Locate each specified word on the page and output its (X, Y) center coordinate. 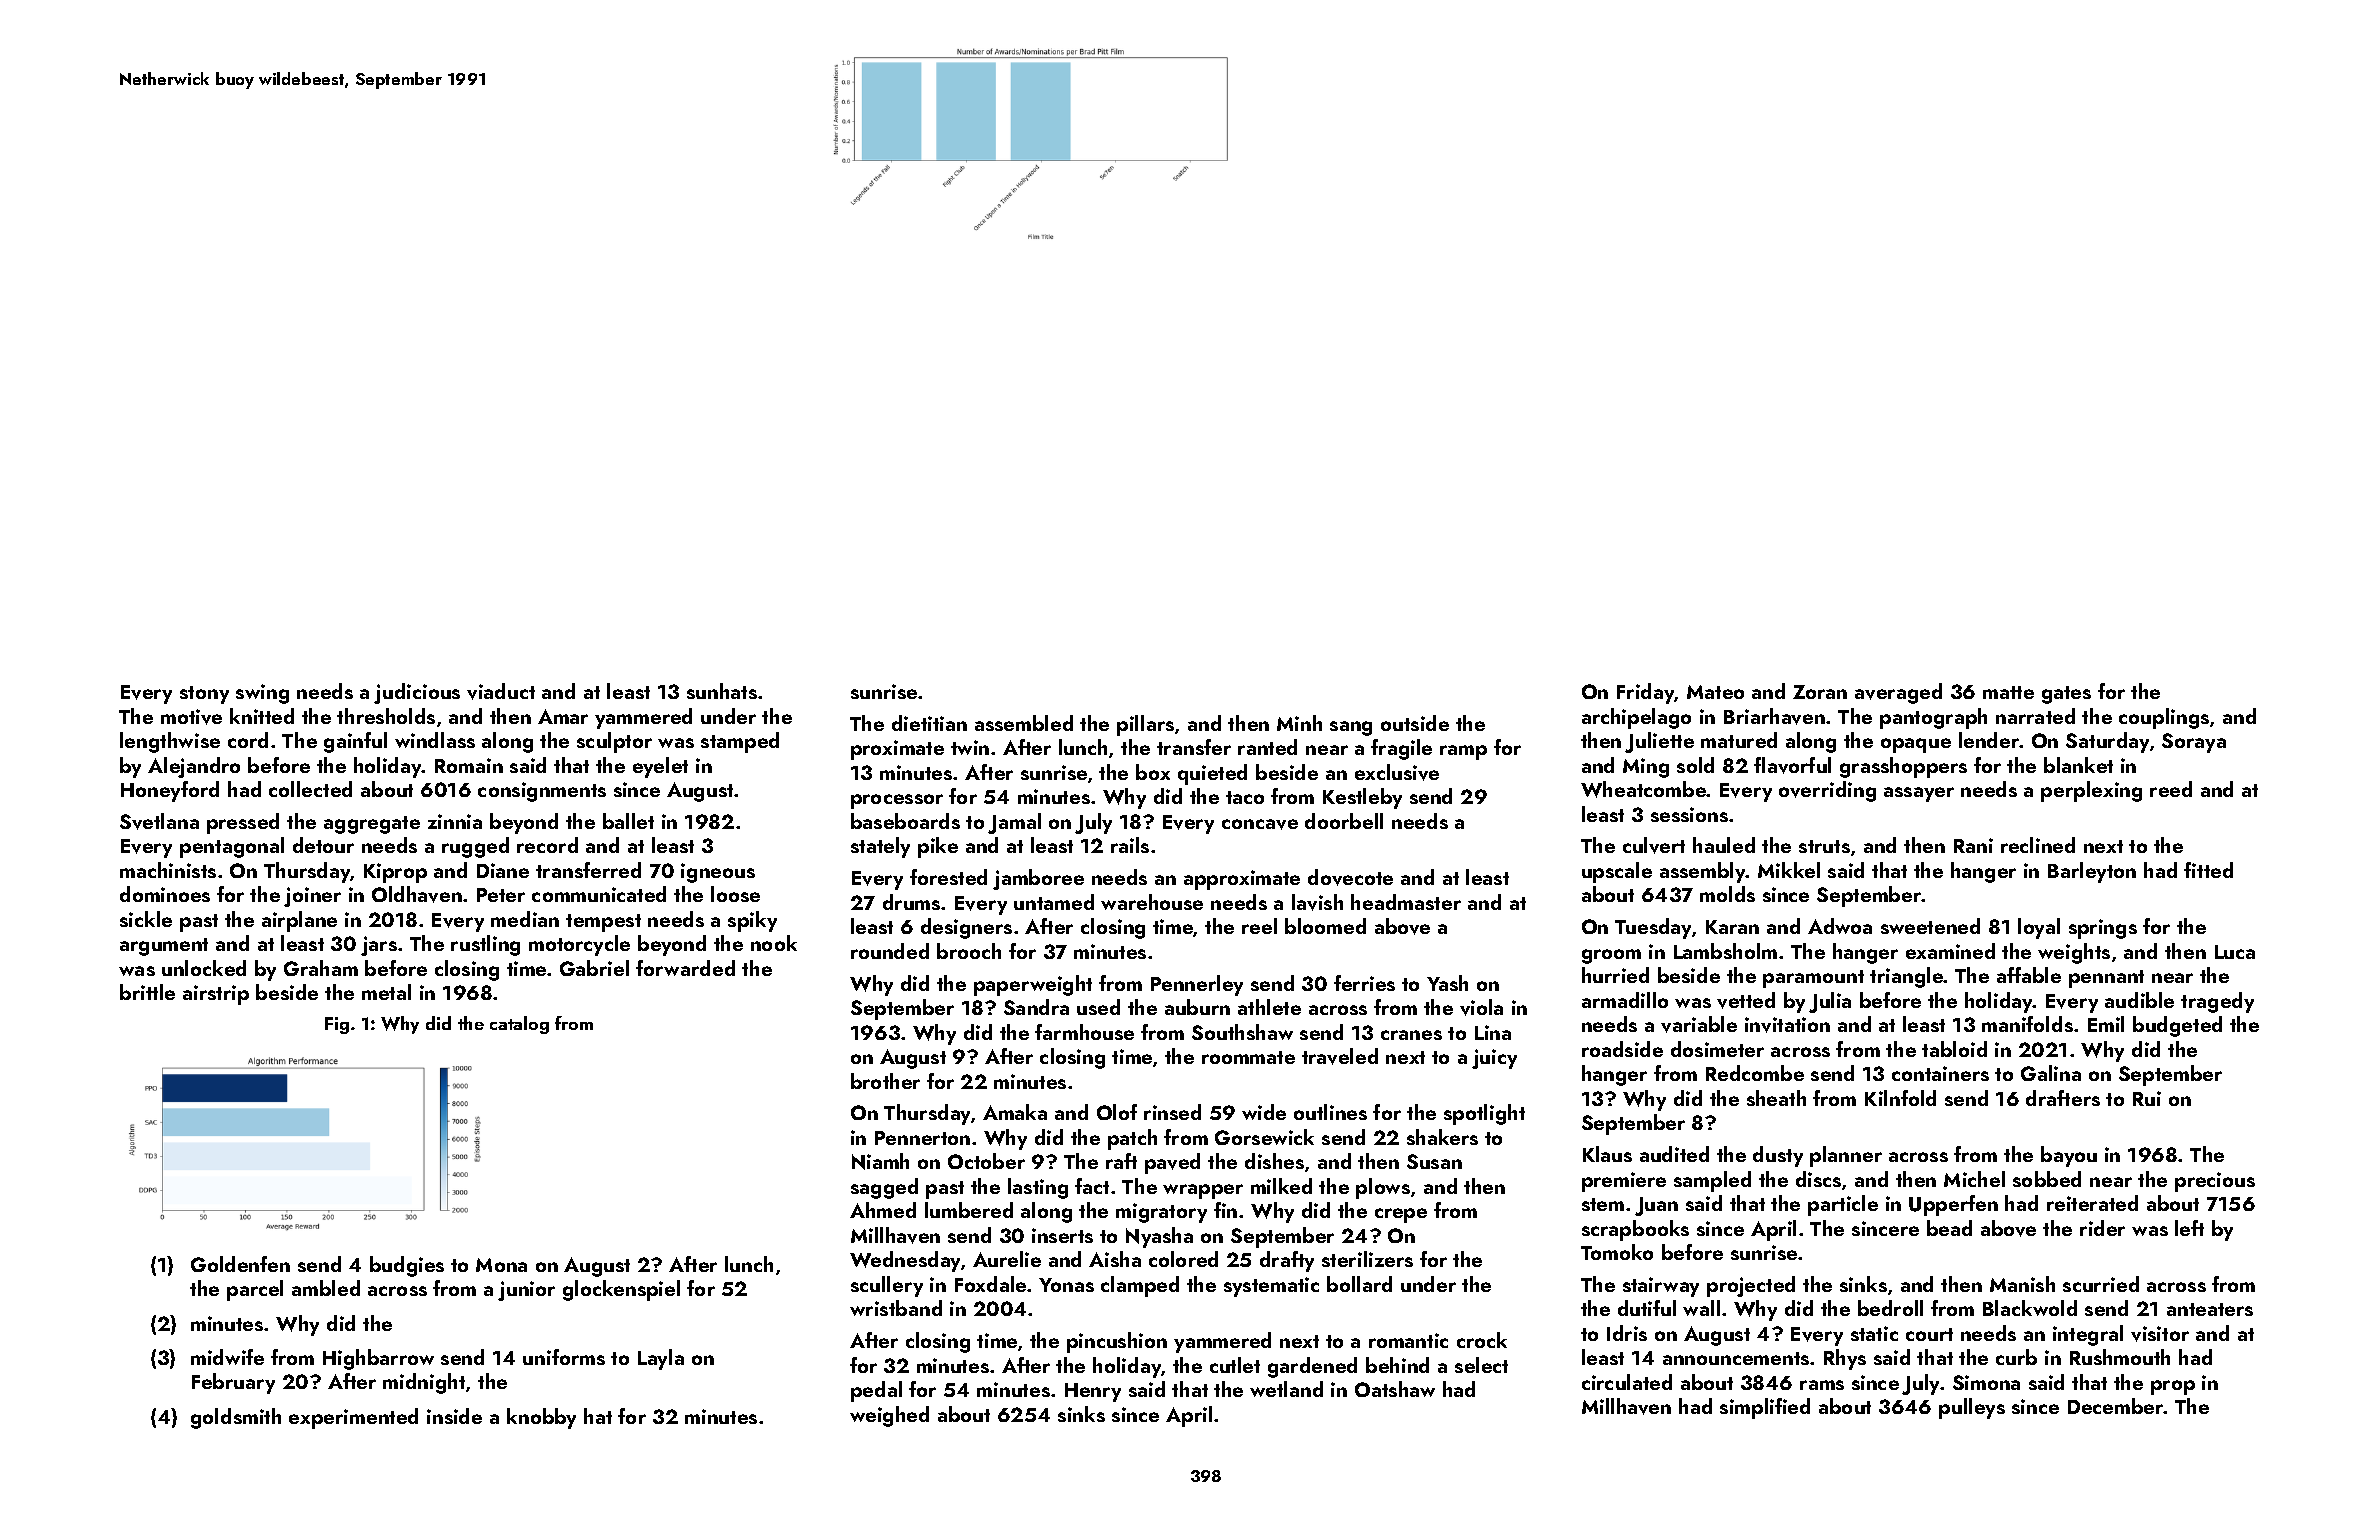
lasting (1038, 1188)
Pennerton (922, 1138)
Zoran (1820, 692)
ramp (1463, 752)
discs (1818, 1179)
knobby (541, 1418)
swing (262, 694)
